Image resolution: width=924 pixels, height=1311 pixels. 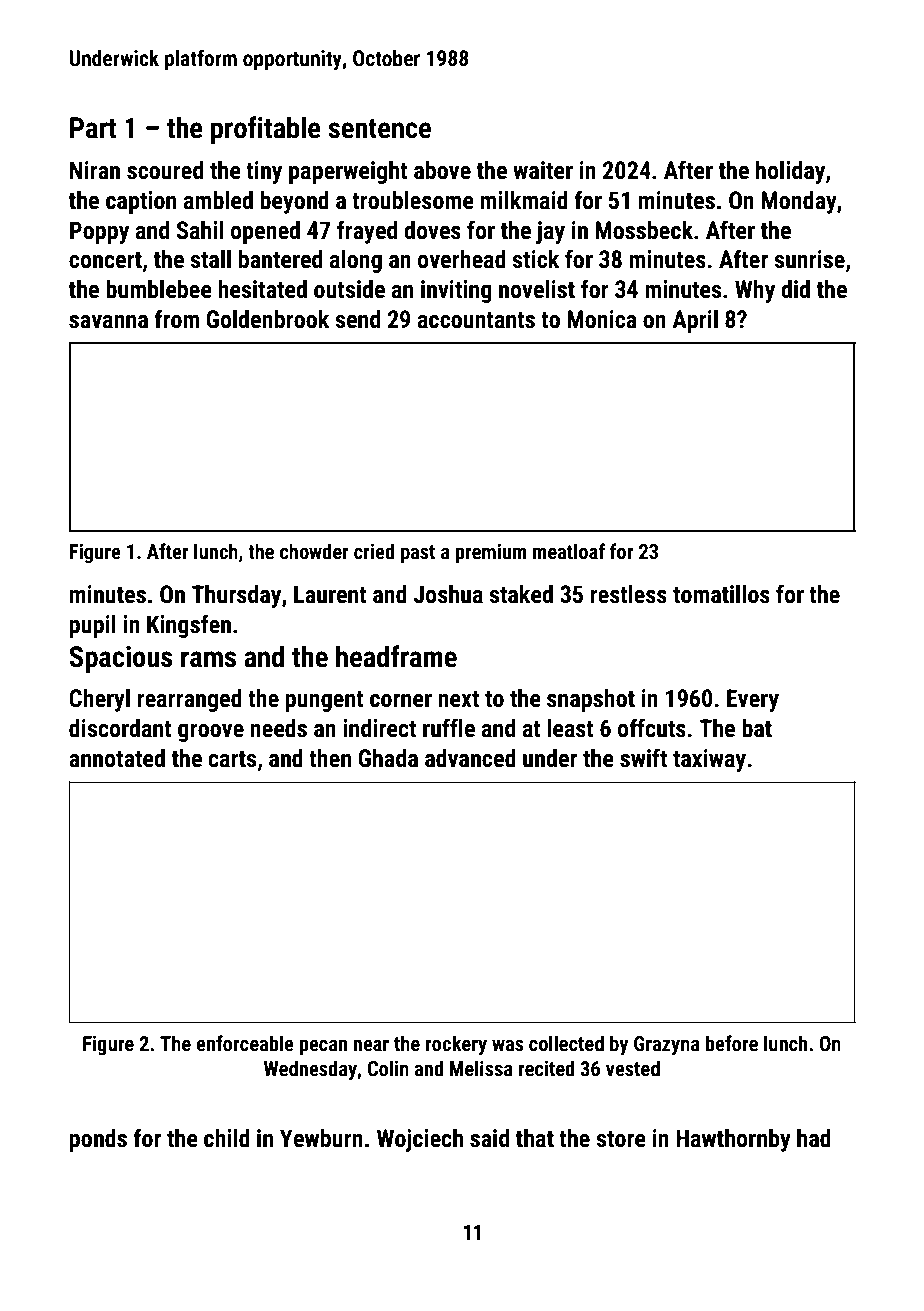 I want to click on Joshua, so click(x=448, y=594).
